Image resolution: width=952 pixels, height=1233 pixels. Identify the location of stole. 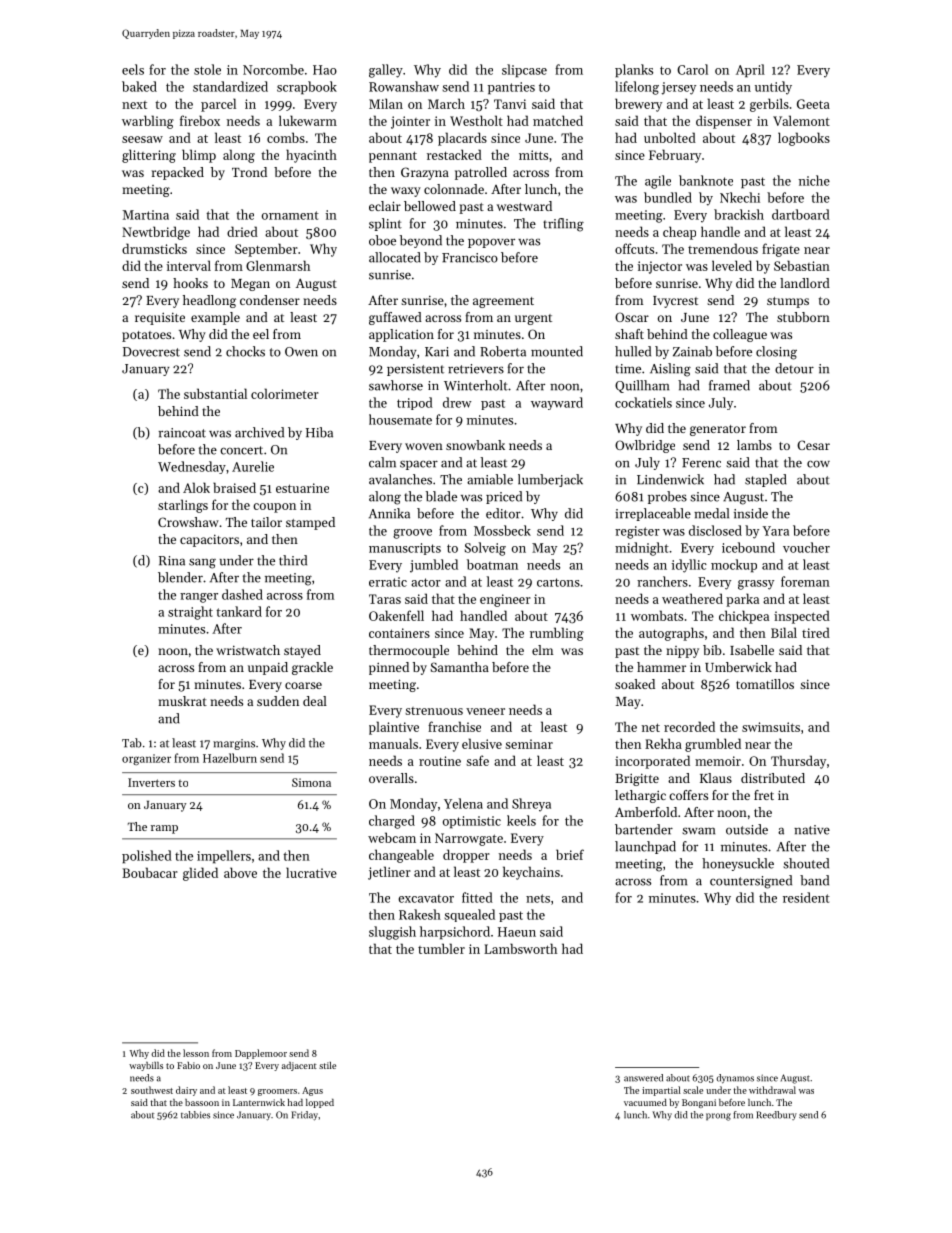
(207, 69).
